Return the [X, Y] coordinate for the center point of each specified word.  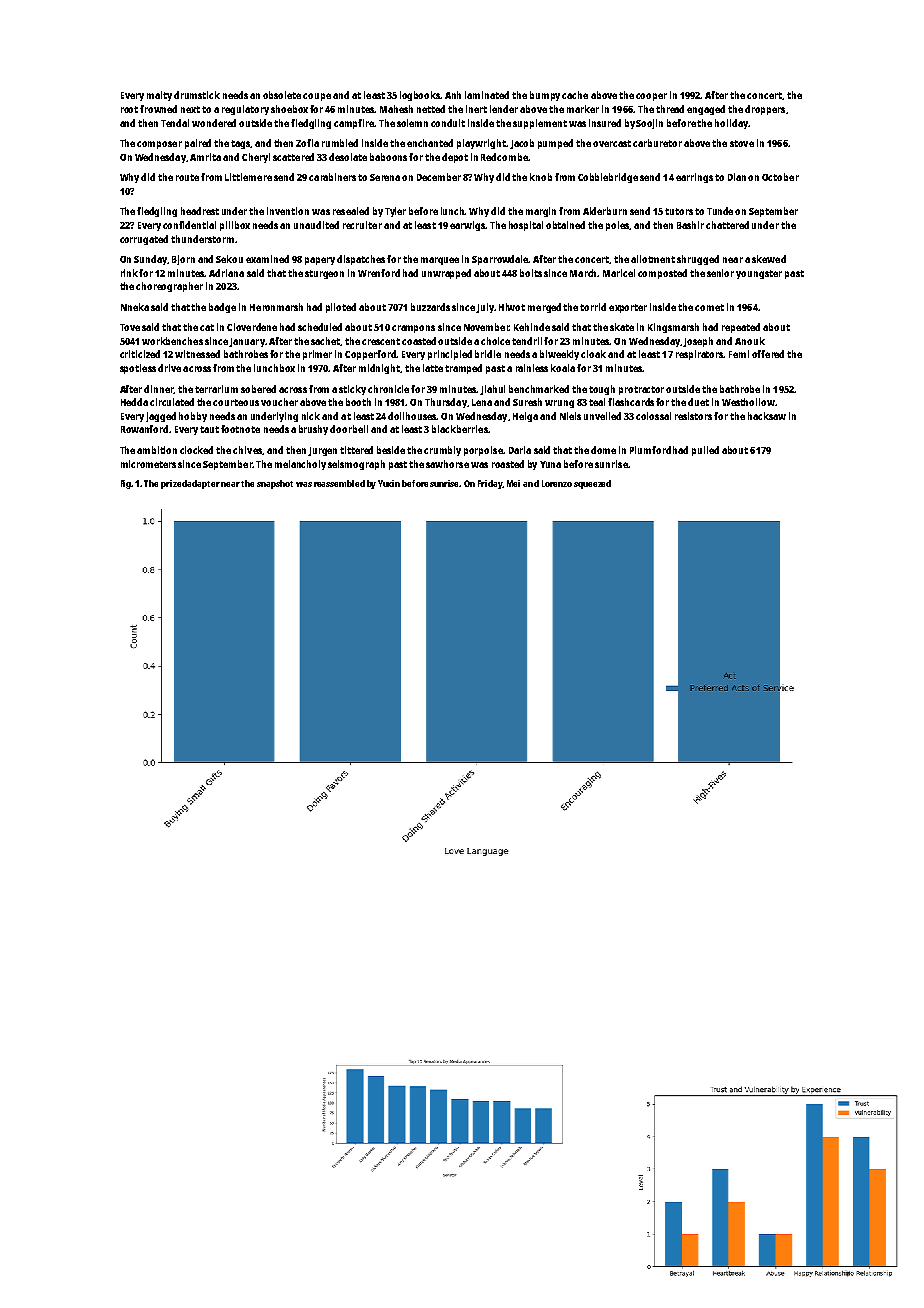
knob [541, 177]
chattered [727, 225]
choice [495, 341]
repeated [741, 328]
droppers [765, 110]
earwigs [468, 226]
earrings [694, 178]
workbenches [172, 341]
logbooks [420, 96]
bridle [488, 354]
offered [768, 354]
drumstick [197, 95]
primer [317, 355]
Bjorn [183, 260]
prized [174, 484]
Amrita [205, 157]
